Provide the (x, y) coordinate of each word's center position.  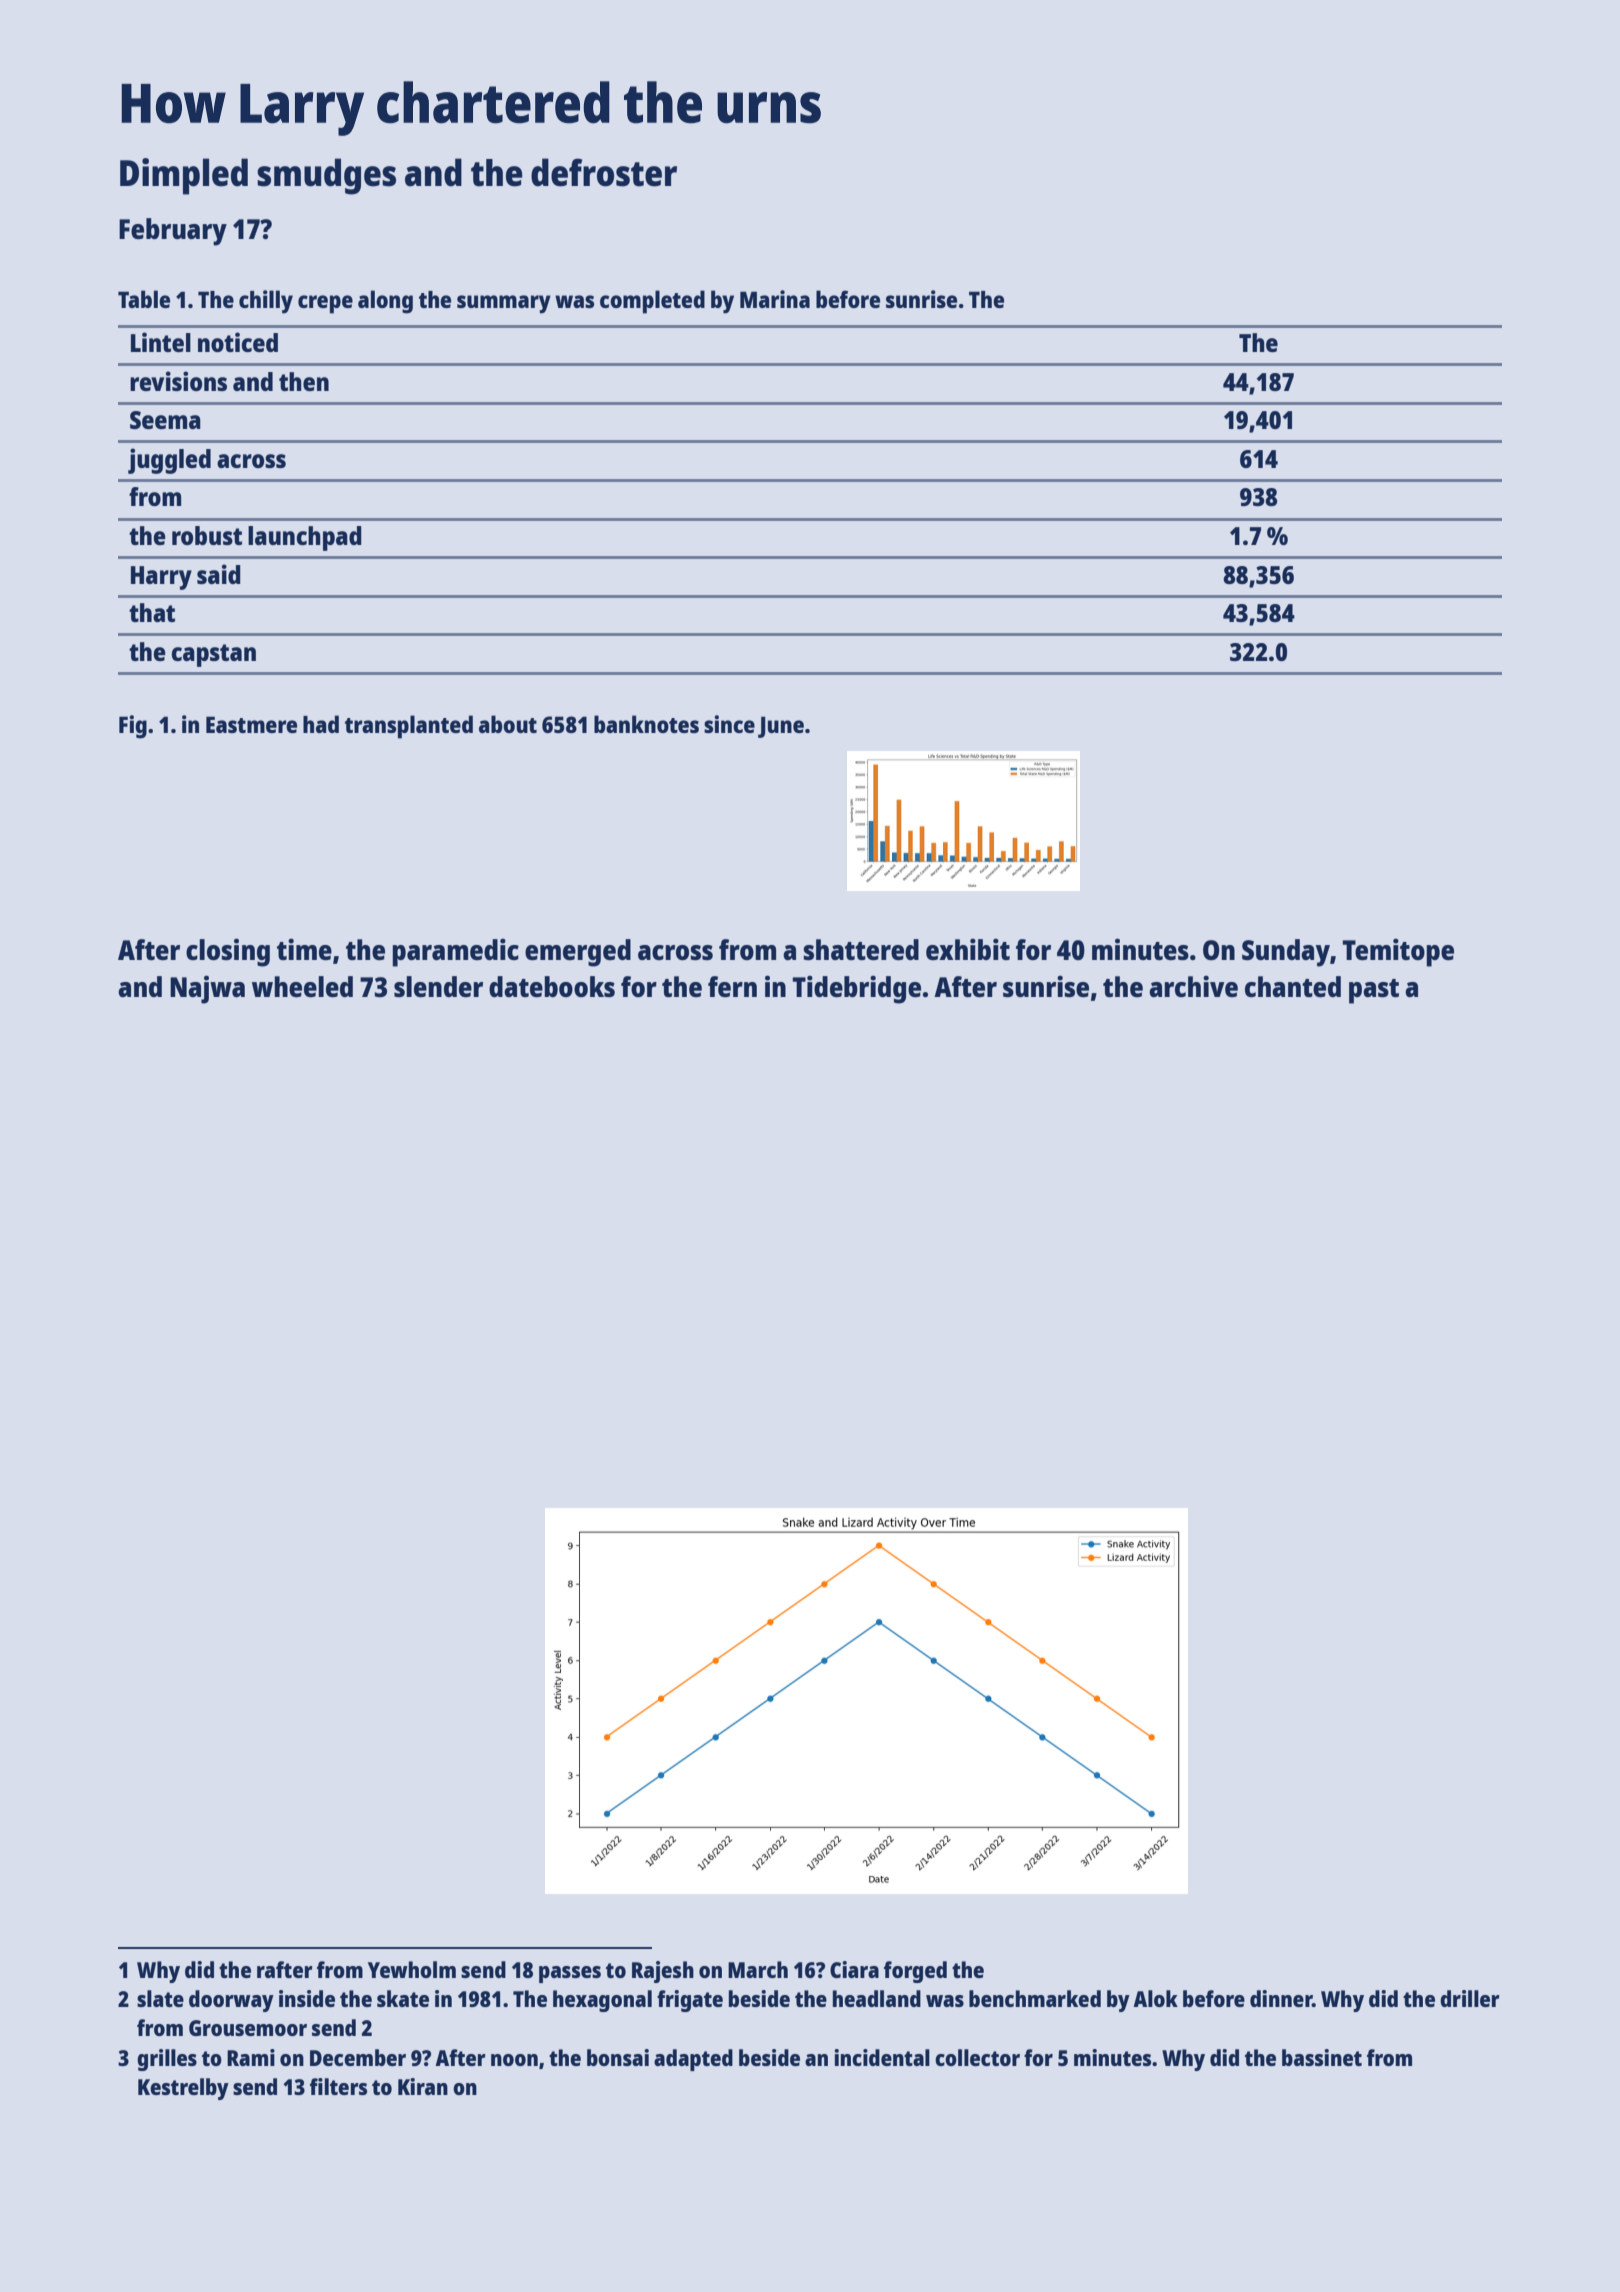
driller (1470, 1998)
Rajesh (663, 1972)
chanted (1293, 986)
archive (1193, 986)
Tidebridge (856, 989)
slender (438, 986)
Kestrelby (183, 2089)
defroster (604, 172)
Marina (775, 299)
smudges (326, 176)
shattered (861, 949)
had (321, 724)
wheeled (302, 986)
